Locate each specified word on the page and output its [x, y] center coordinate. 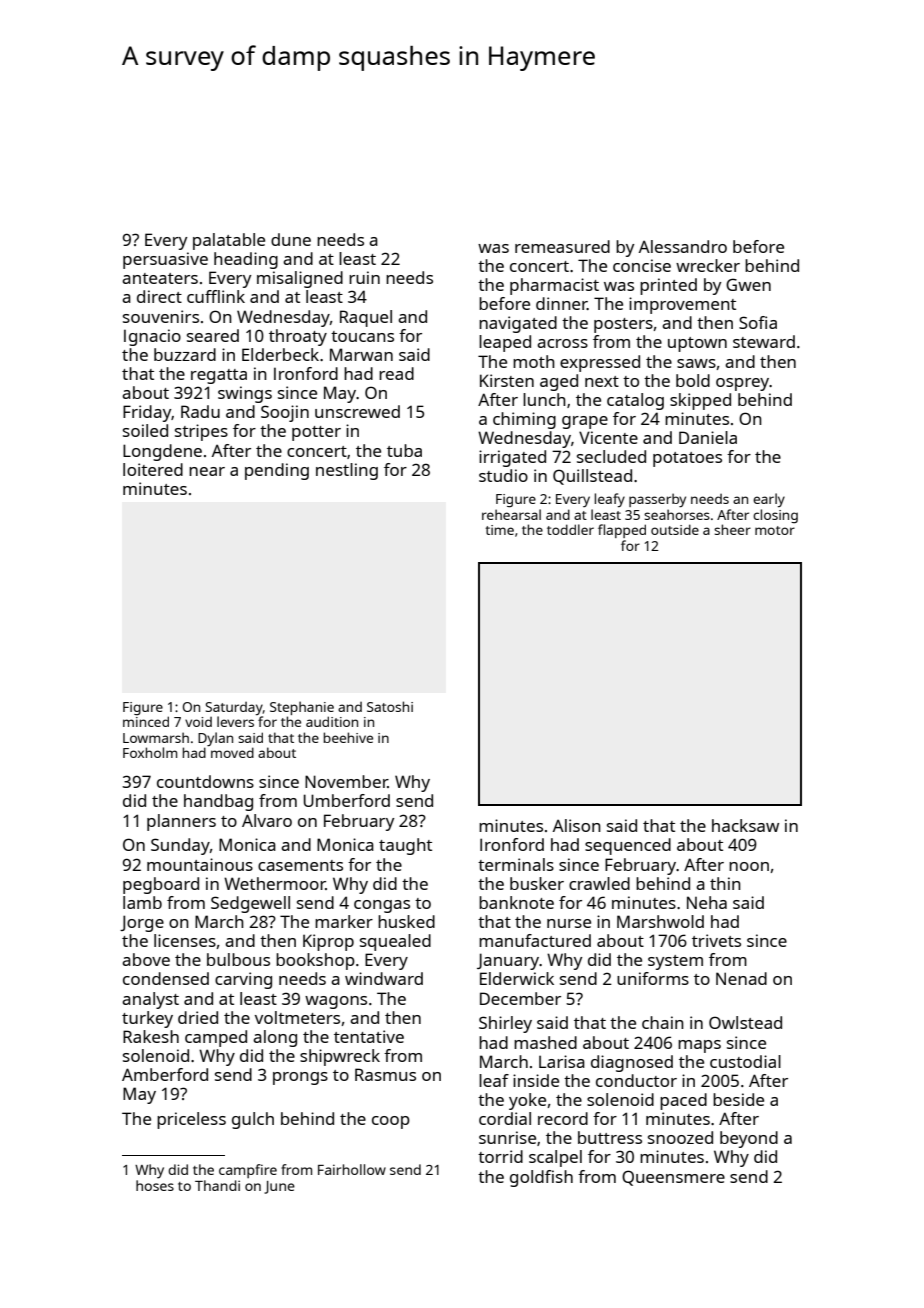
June [279, 1187]
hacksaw [745, 825]
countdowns [205, 781]
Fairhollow [352, 1169]
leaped [505, 343]
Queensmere [673, 1178]
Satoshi [390, 706]
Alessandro [683, 246]
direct [159, 296]
